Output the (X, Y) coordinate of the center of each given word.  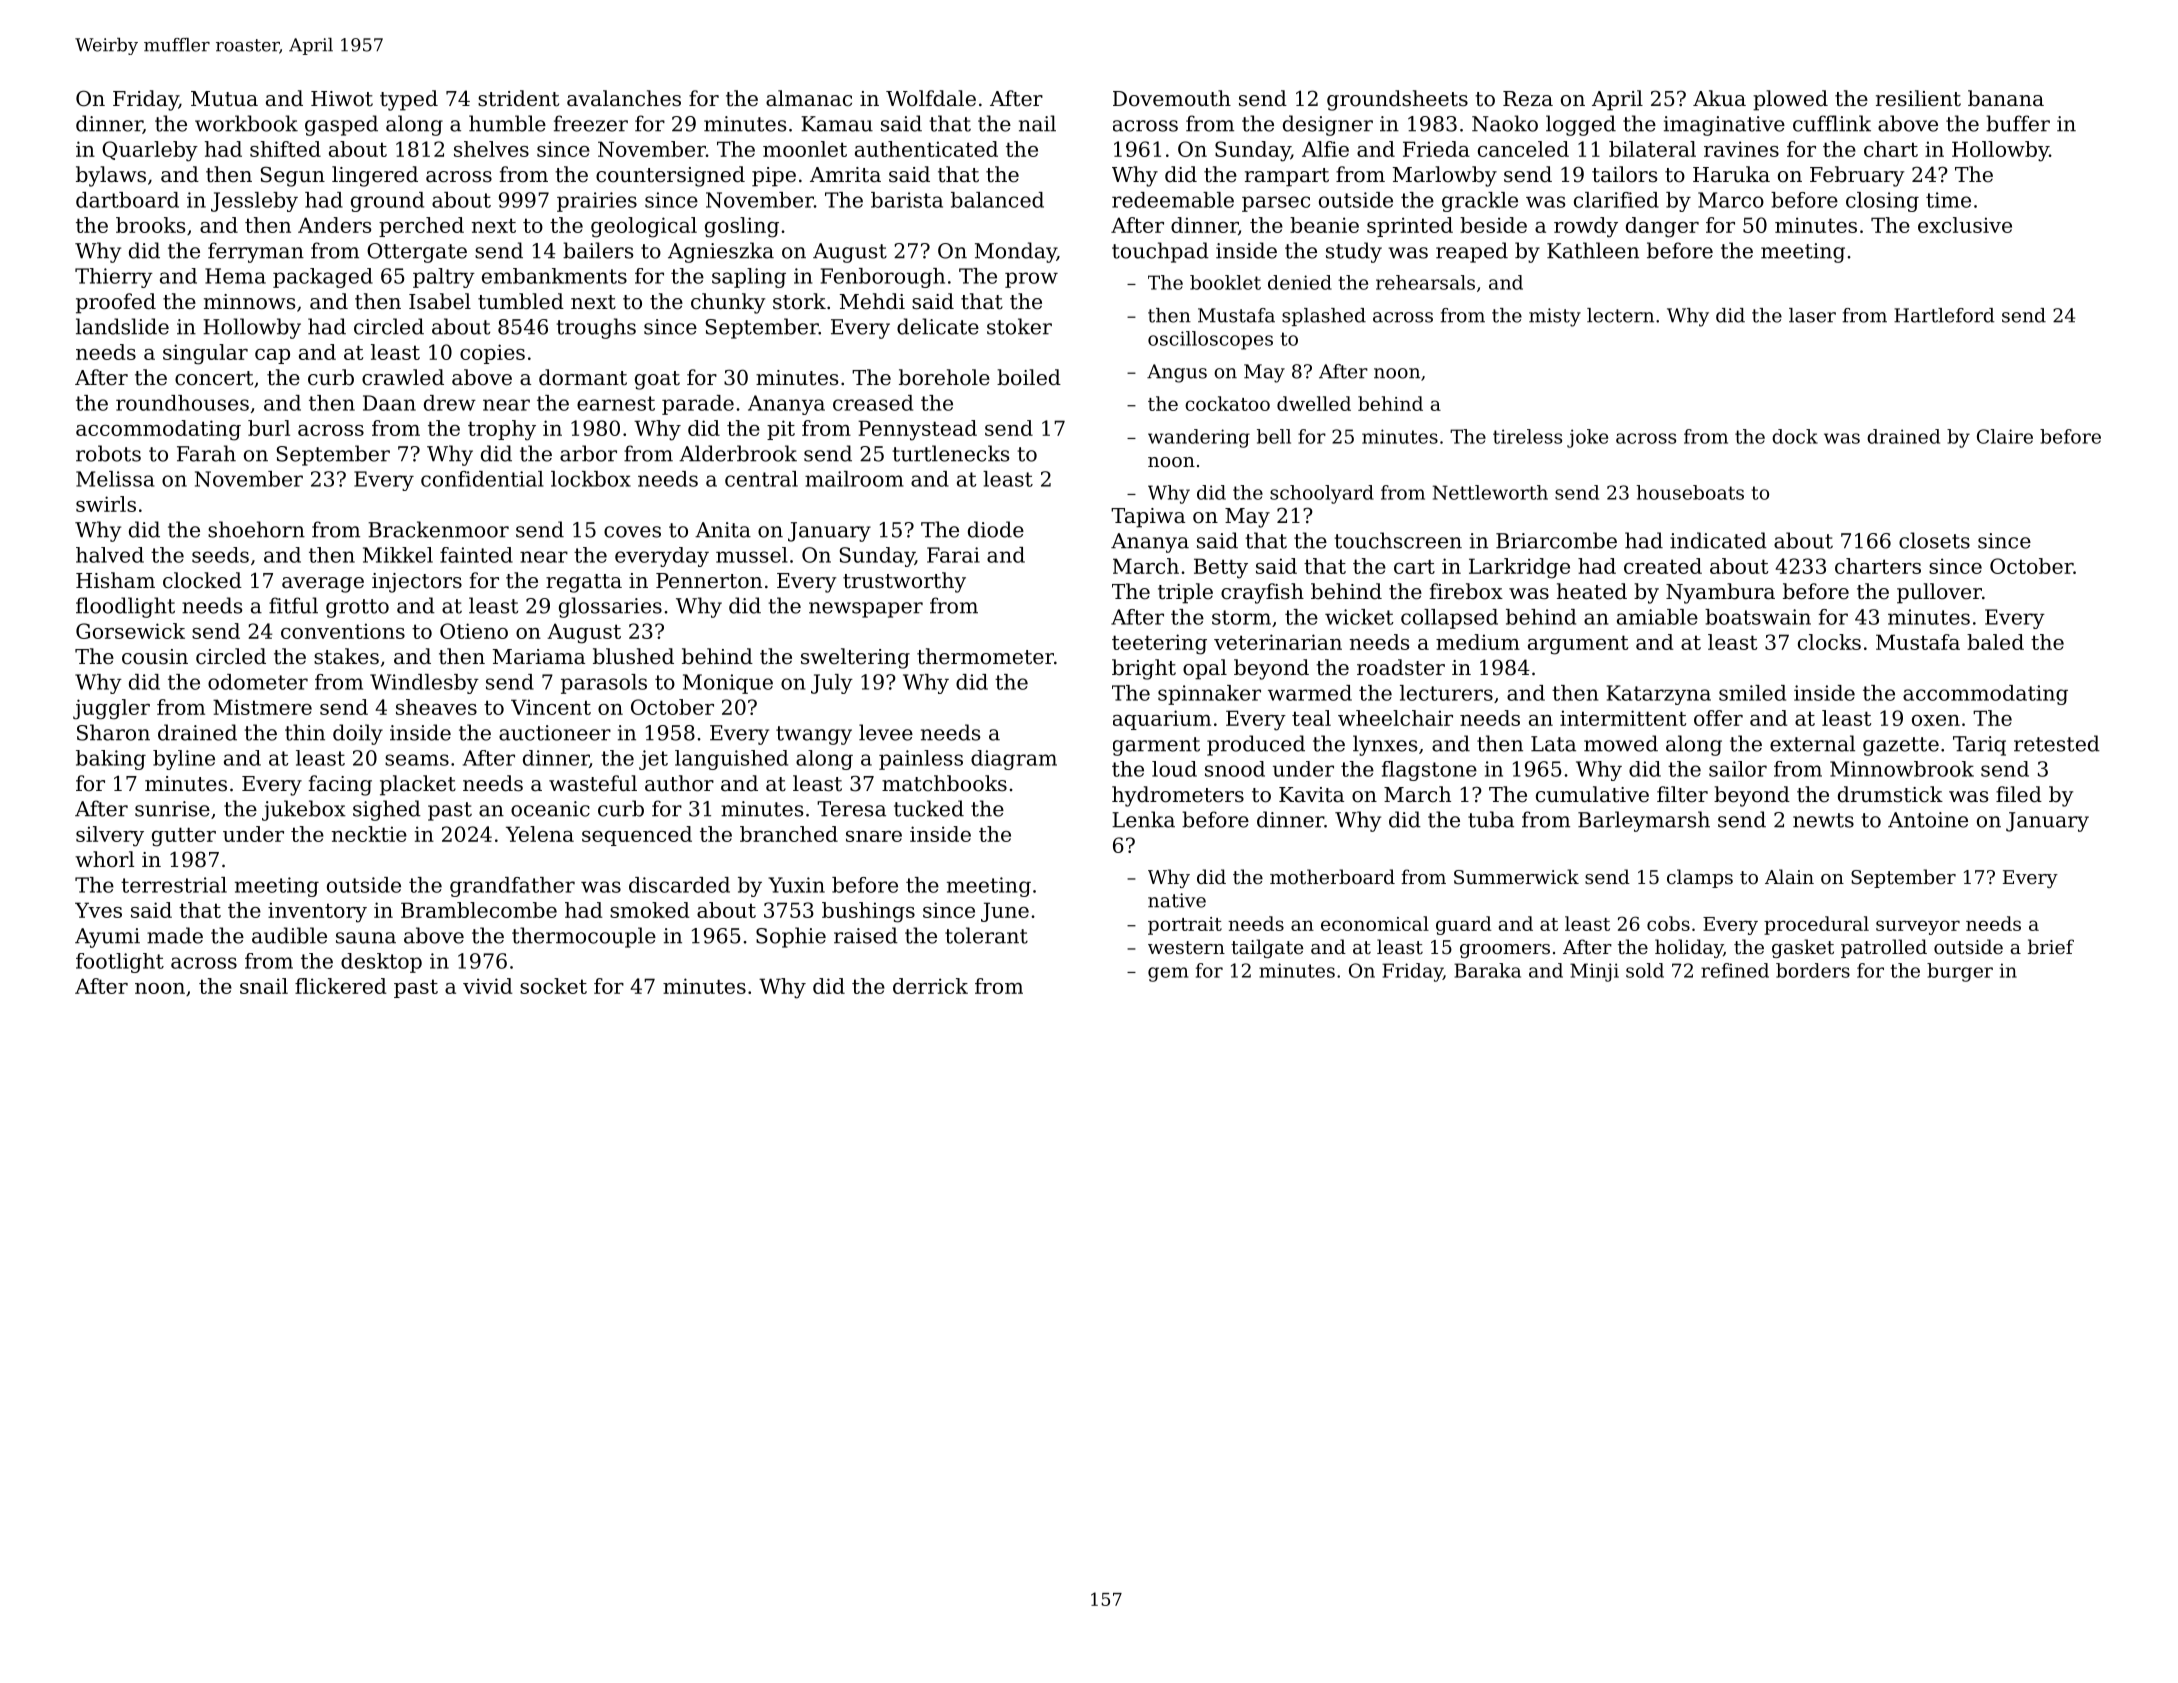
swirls (106, 504)
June (1005, 912)
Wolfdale (931, 98)
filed (2019, 794)
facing (340, 785)
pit (781, 430)
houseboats (1690, 492)
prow (1031, 280)
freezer (591, 123)
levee (886, 732)
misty (1555, 317)
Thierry (114, 278)
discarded (679, 885)
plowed (1790, 100)
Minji (1594, 972)
